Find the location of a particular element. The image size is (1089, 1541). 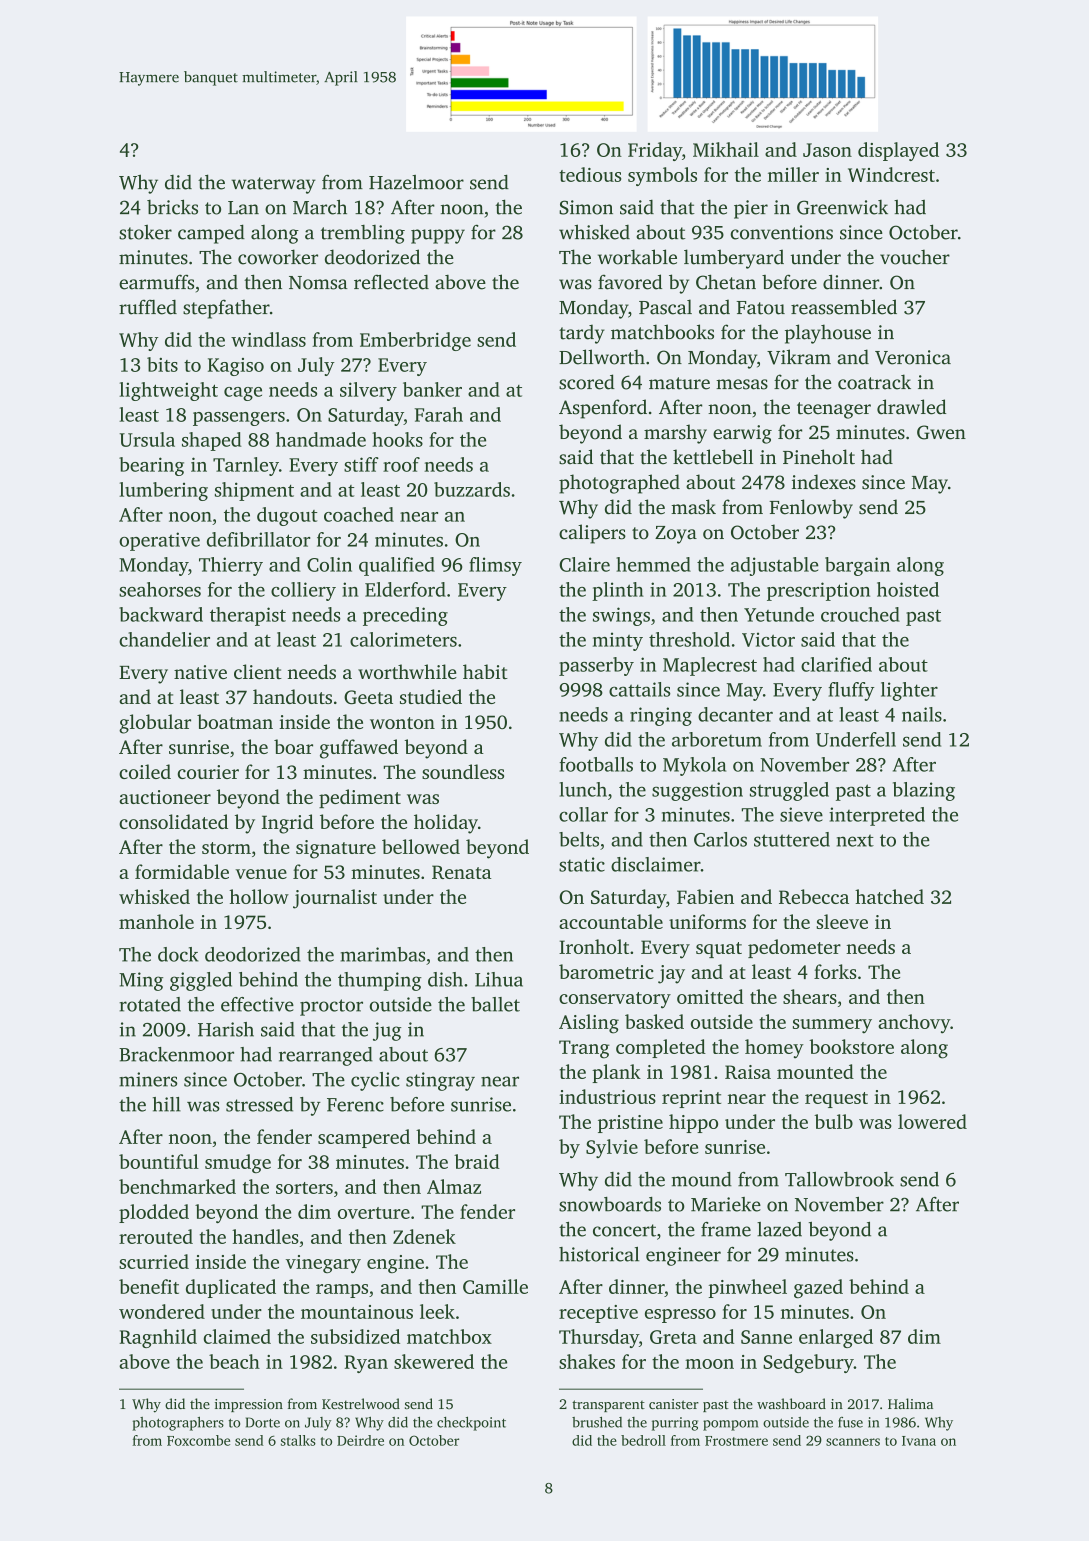

displayed is located at coordinates (898, 151).
